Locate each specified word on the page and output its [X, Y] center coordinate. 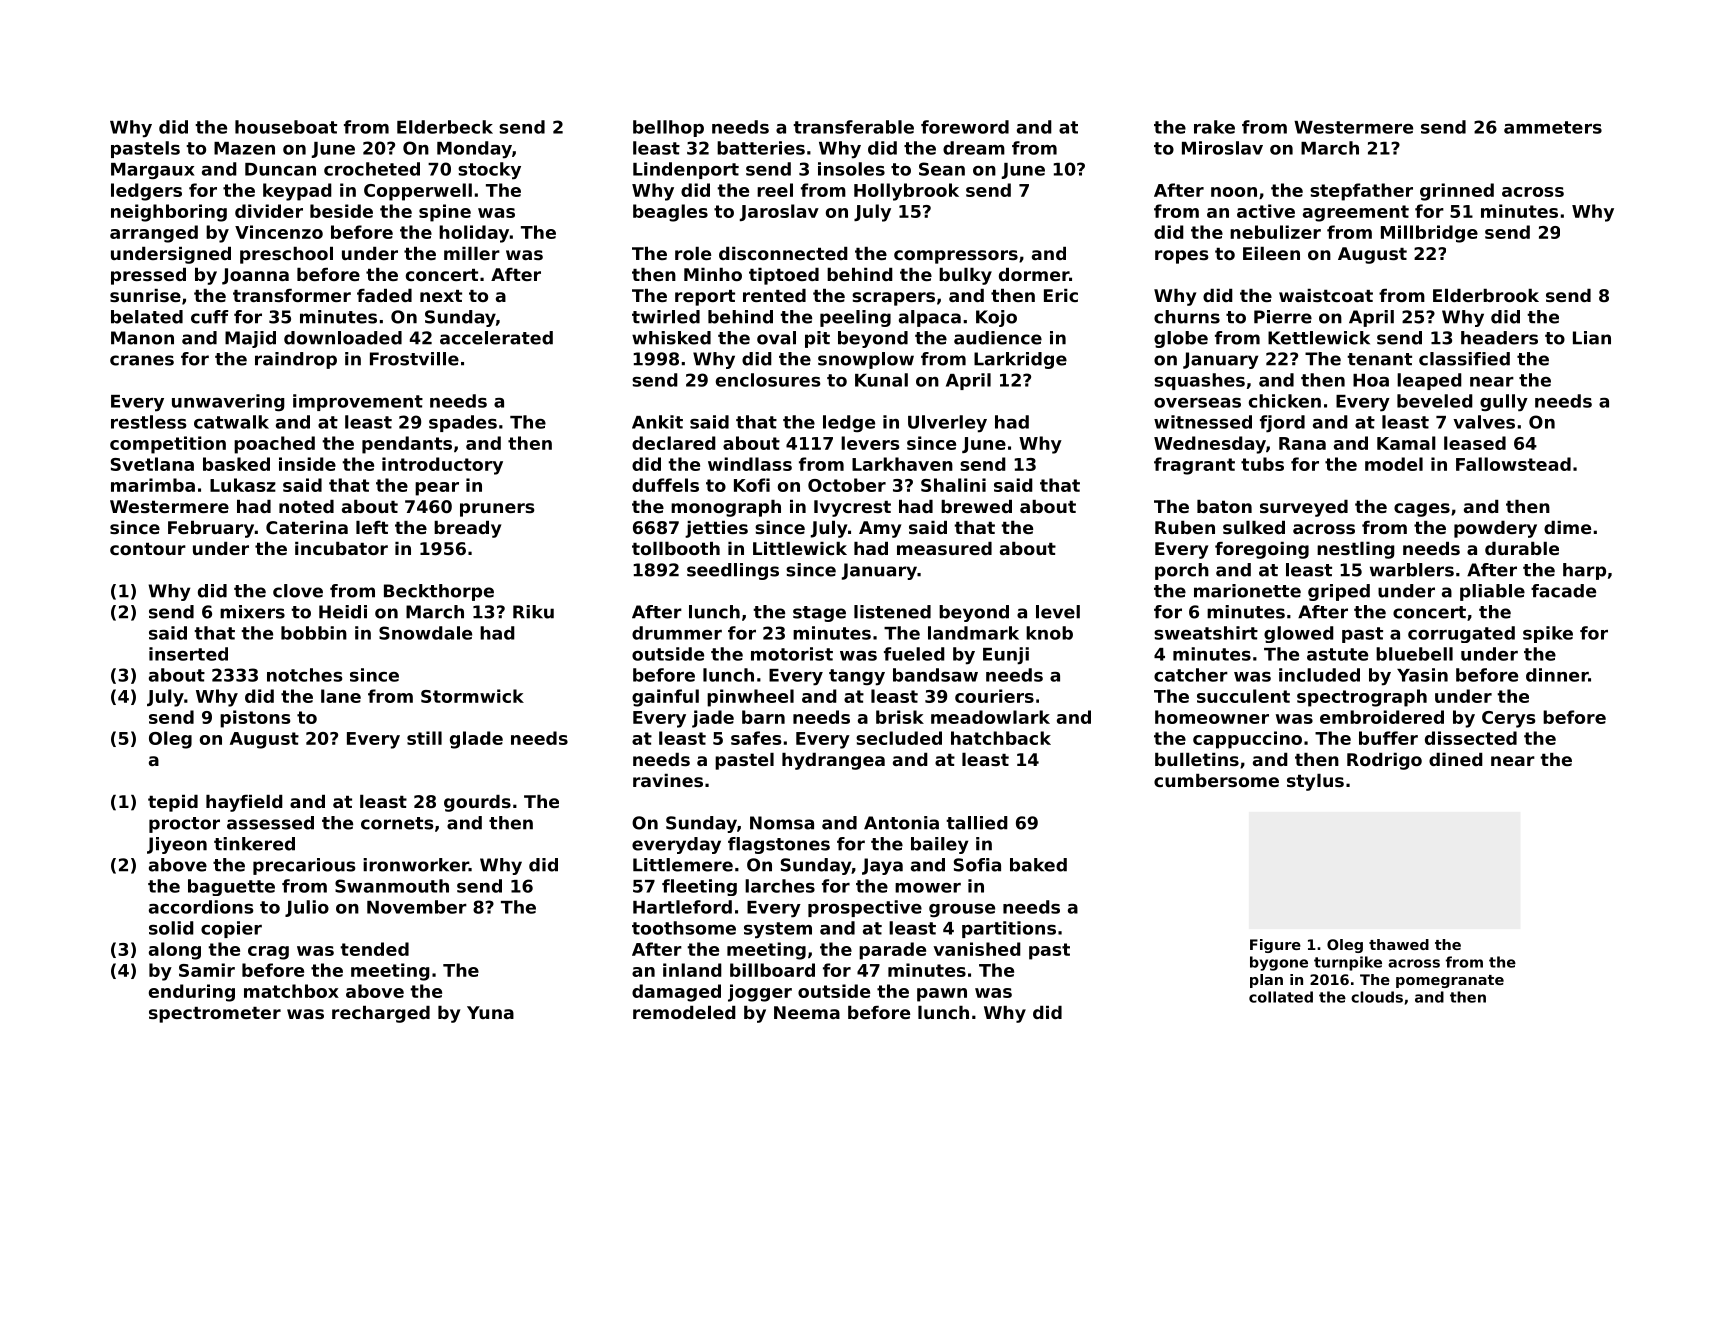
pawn [942, 995]
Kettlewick [1319, 338]
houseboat [286, 127]
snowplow [866, 360]
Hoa [1371, 380]
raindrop [296, 360]
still [424, 738]
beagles [670, 213]
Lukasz [243, 485]
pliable [1492, 592]
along [175, 951]
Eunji [1006, 656]
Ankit [657, 422]
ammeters [1553, 127]
